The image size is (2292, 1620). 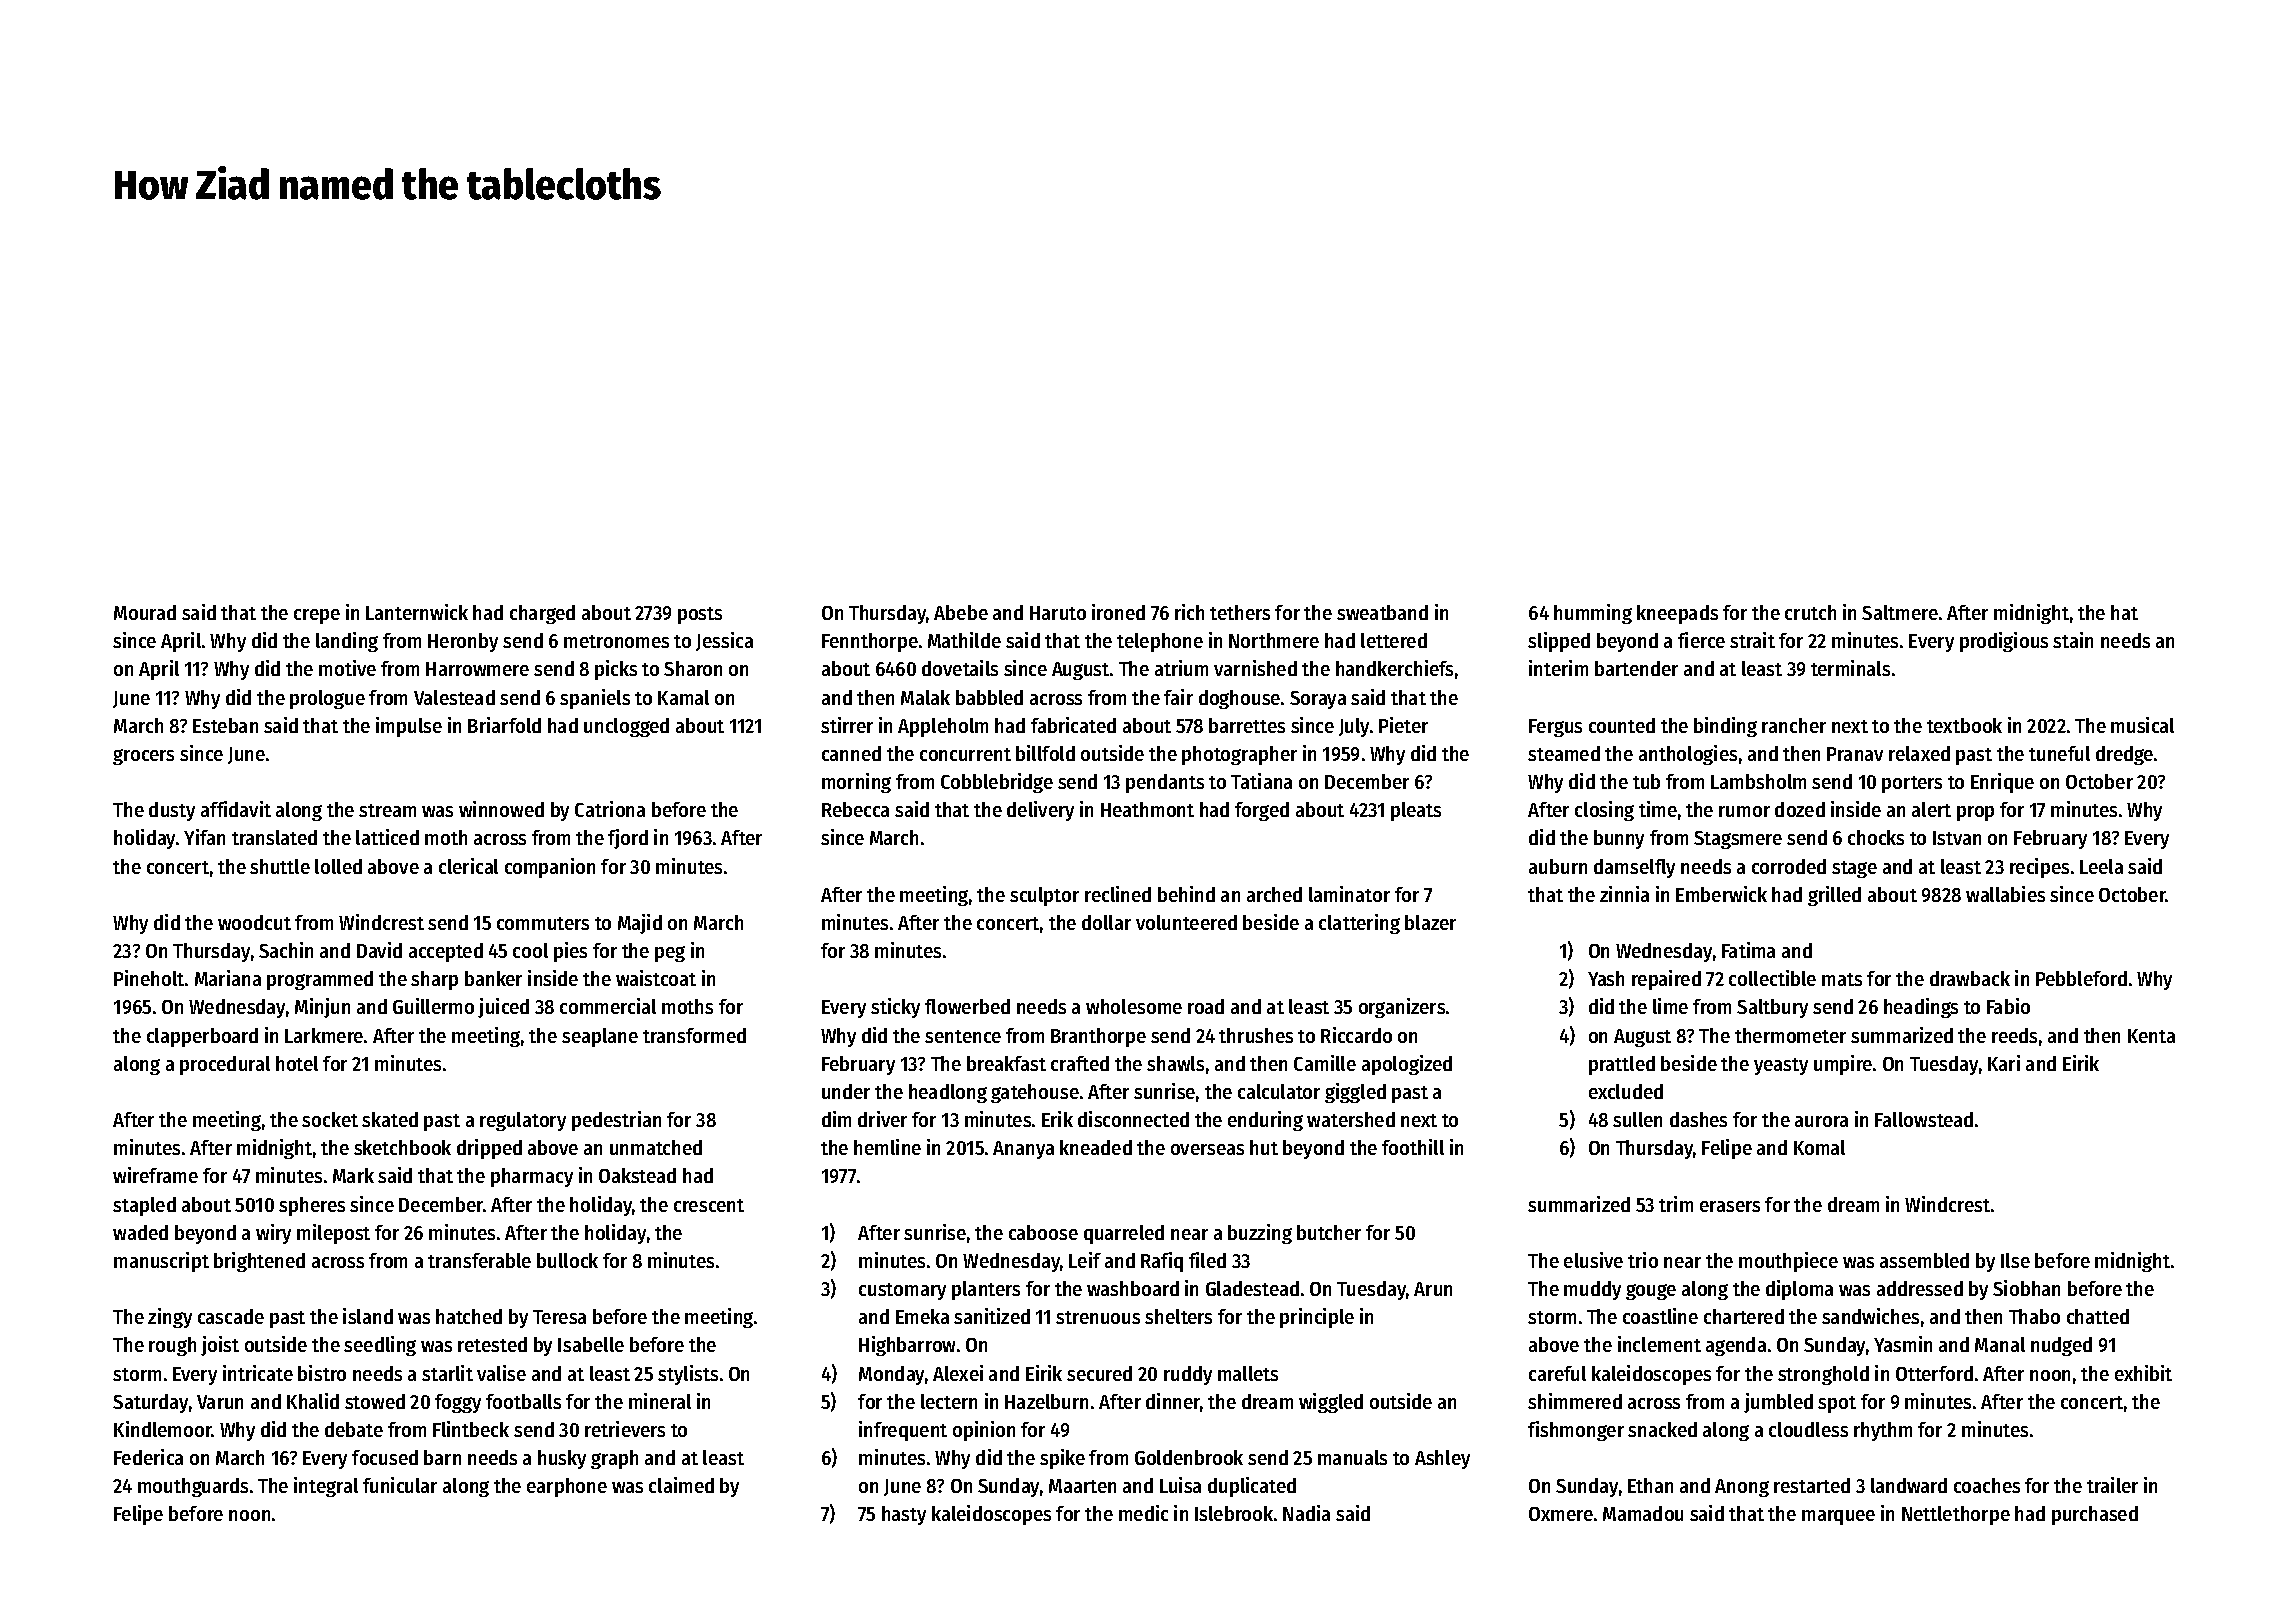 I want to click on Esteban, so click(x=225, y=725).
